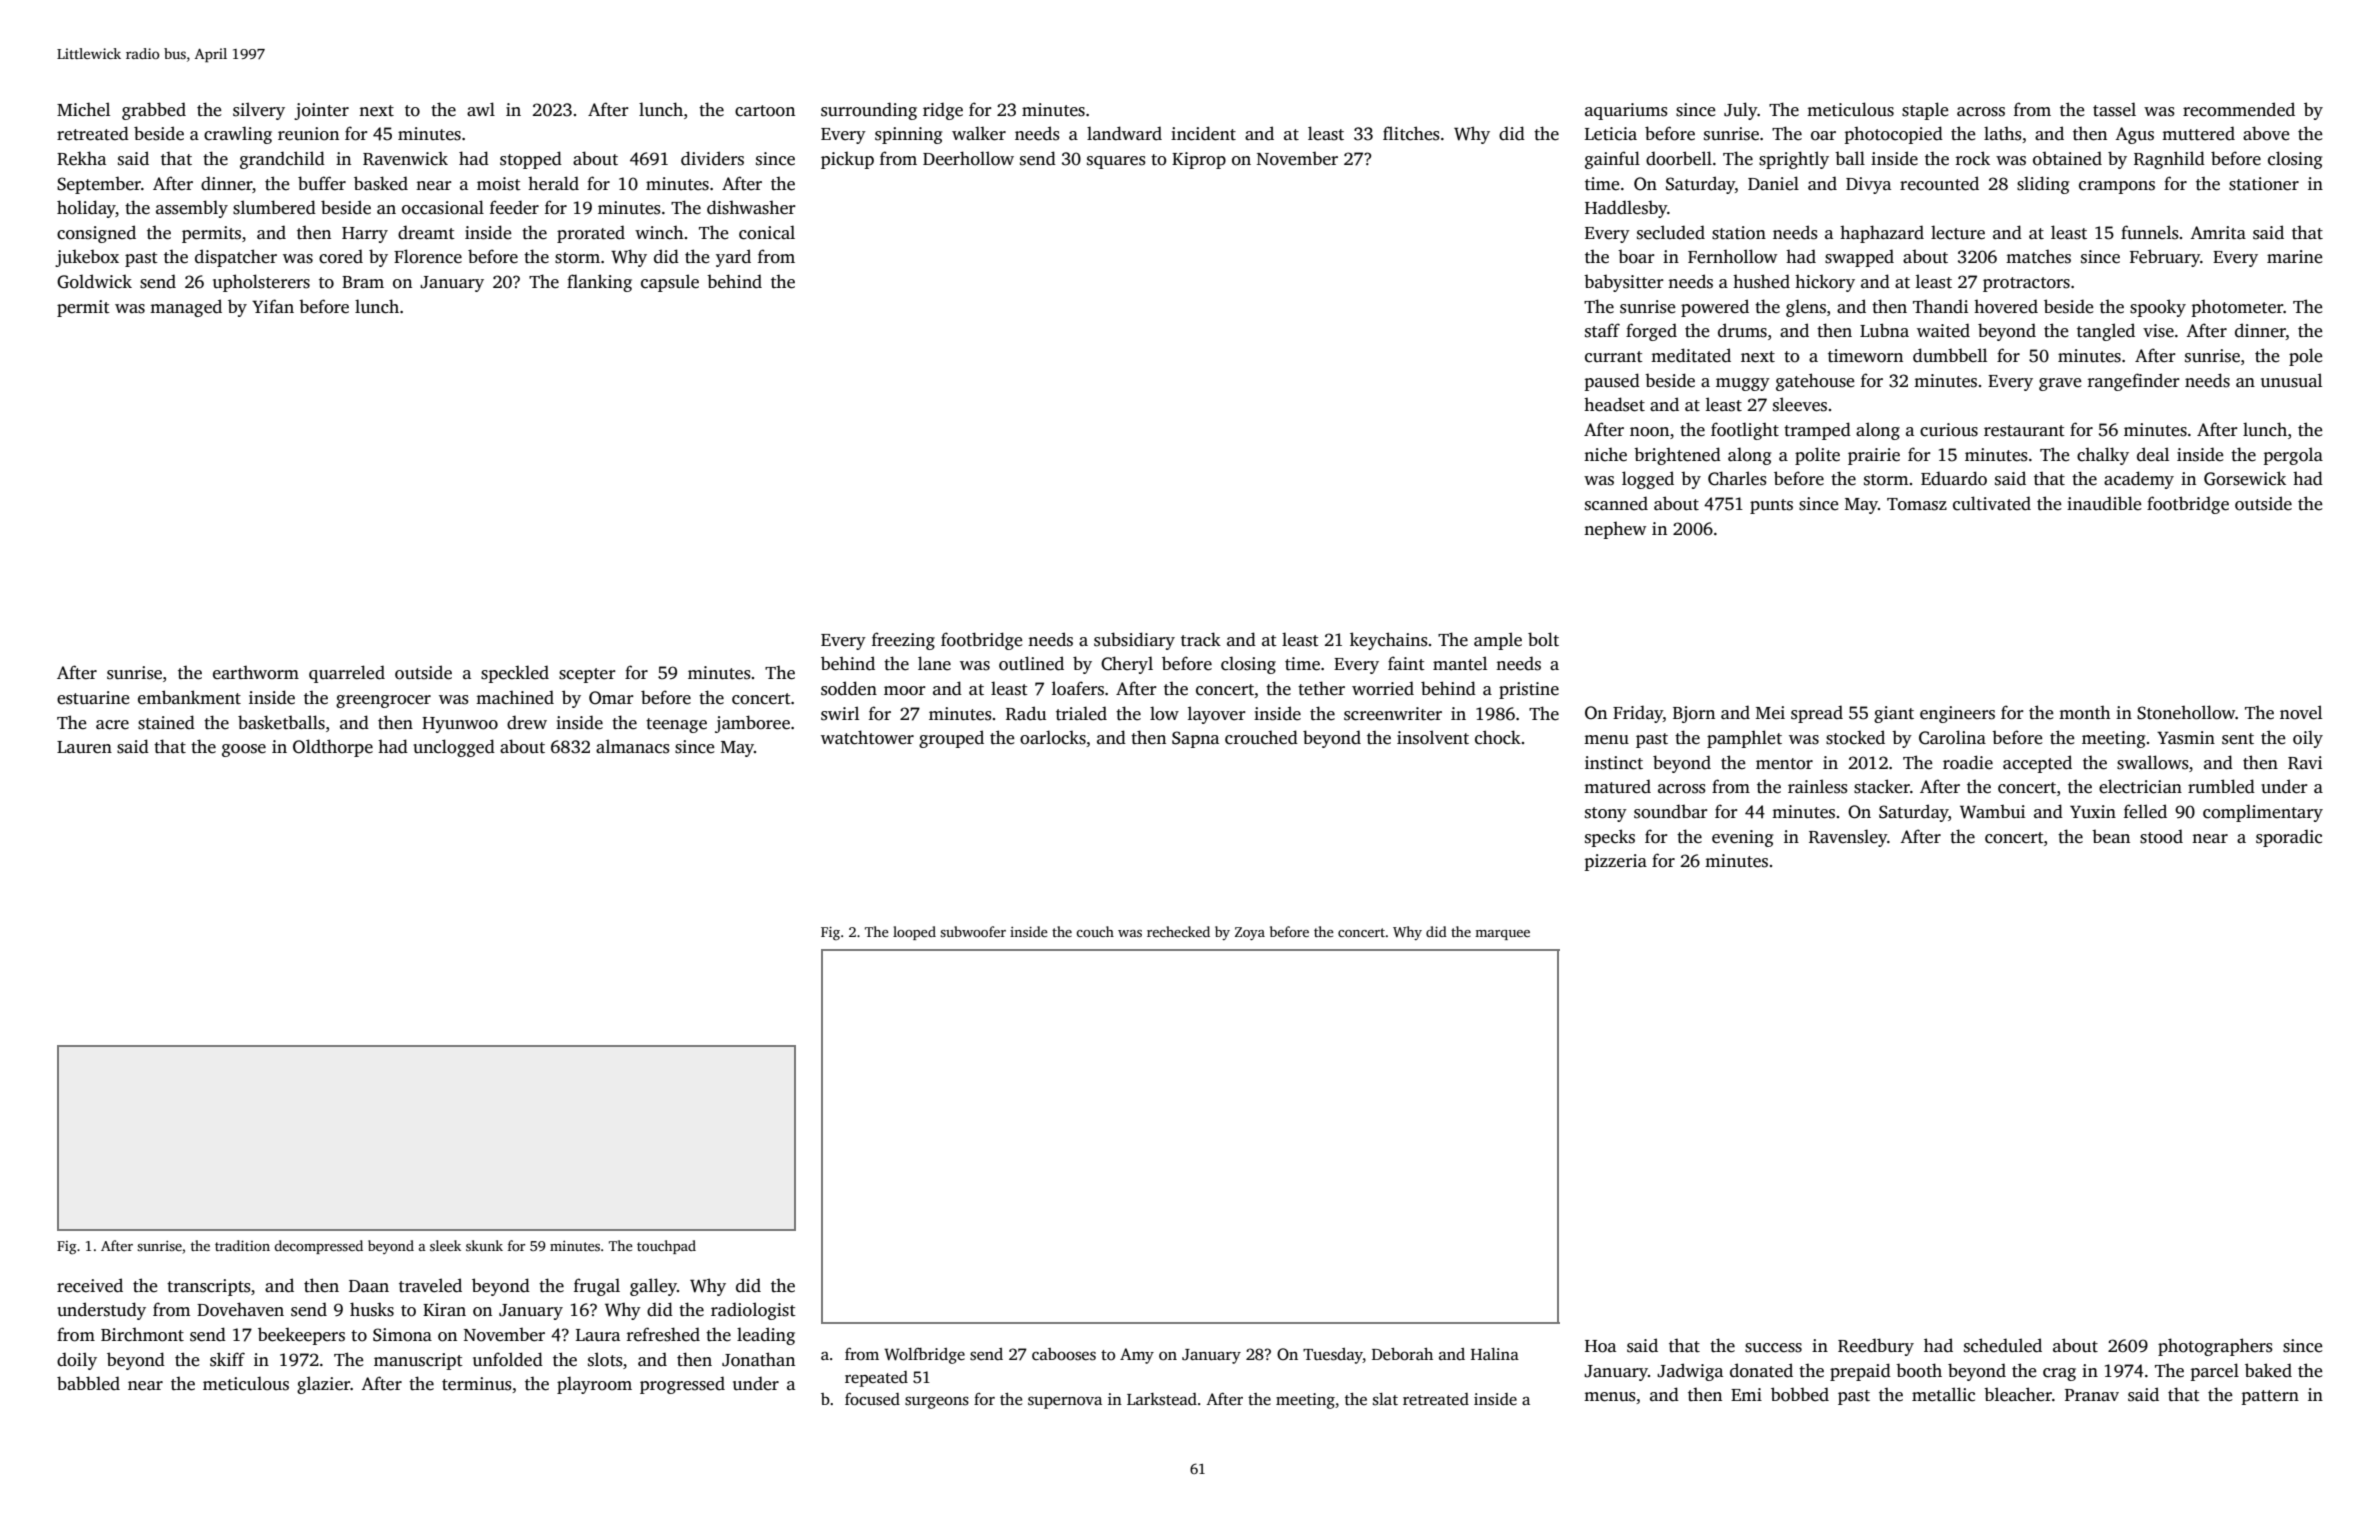 The height and width of the screenshot is (1540, 2380). Describe the element at coordinates (605, 1359) in the screenshot. I see `slots` at that location.
